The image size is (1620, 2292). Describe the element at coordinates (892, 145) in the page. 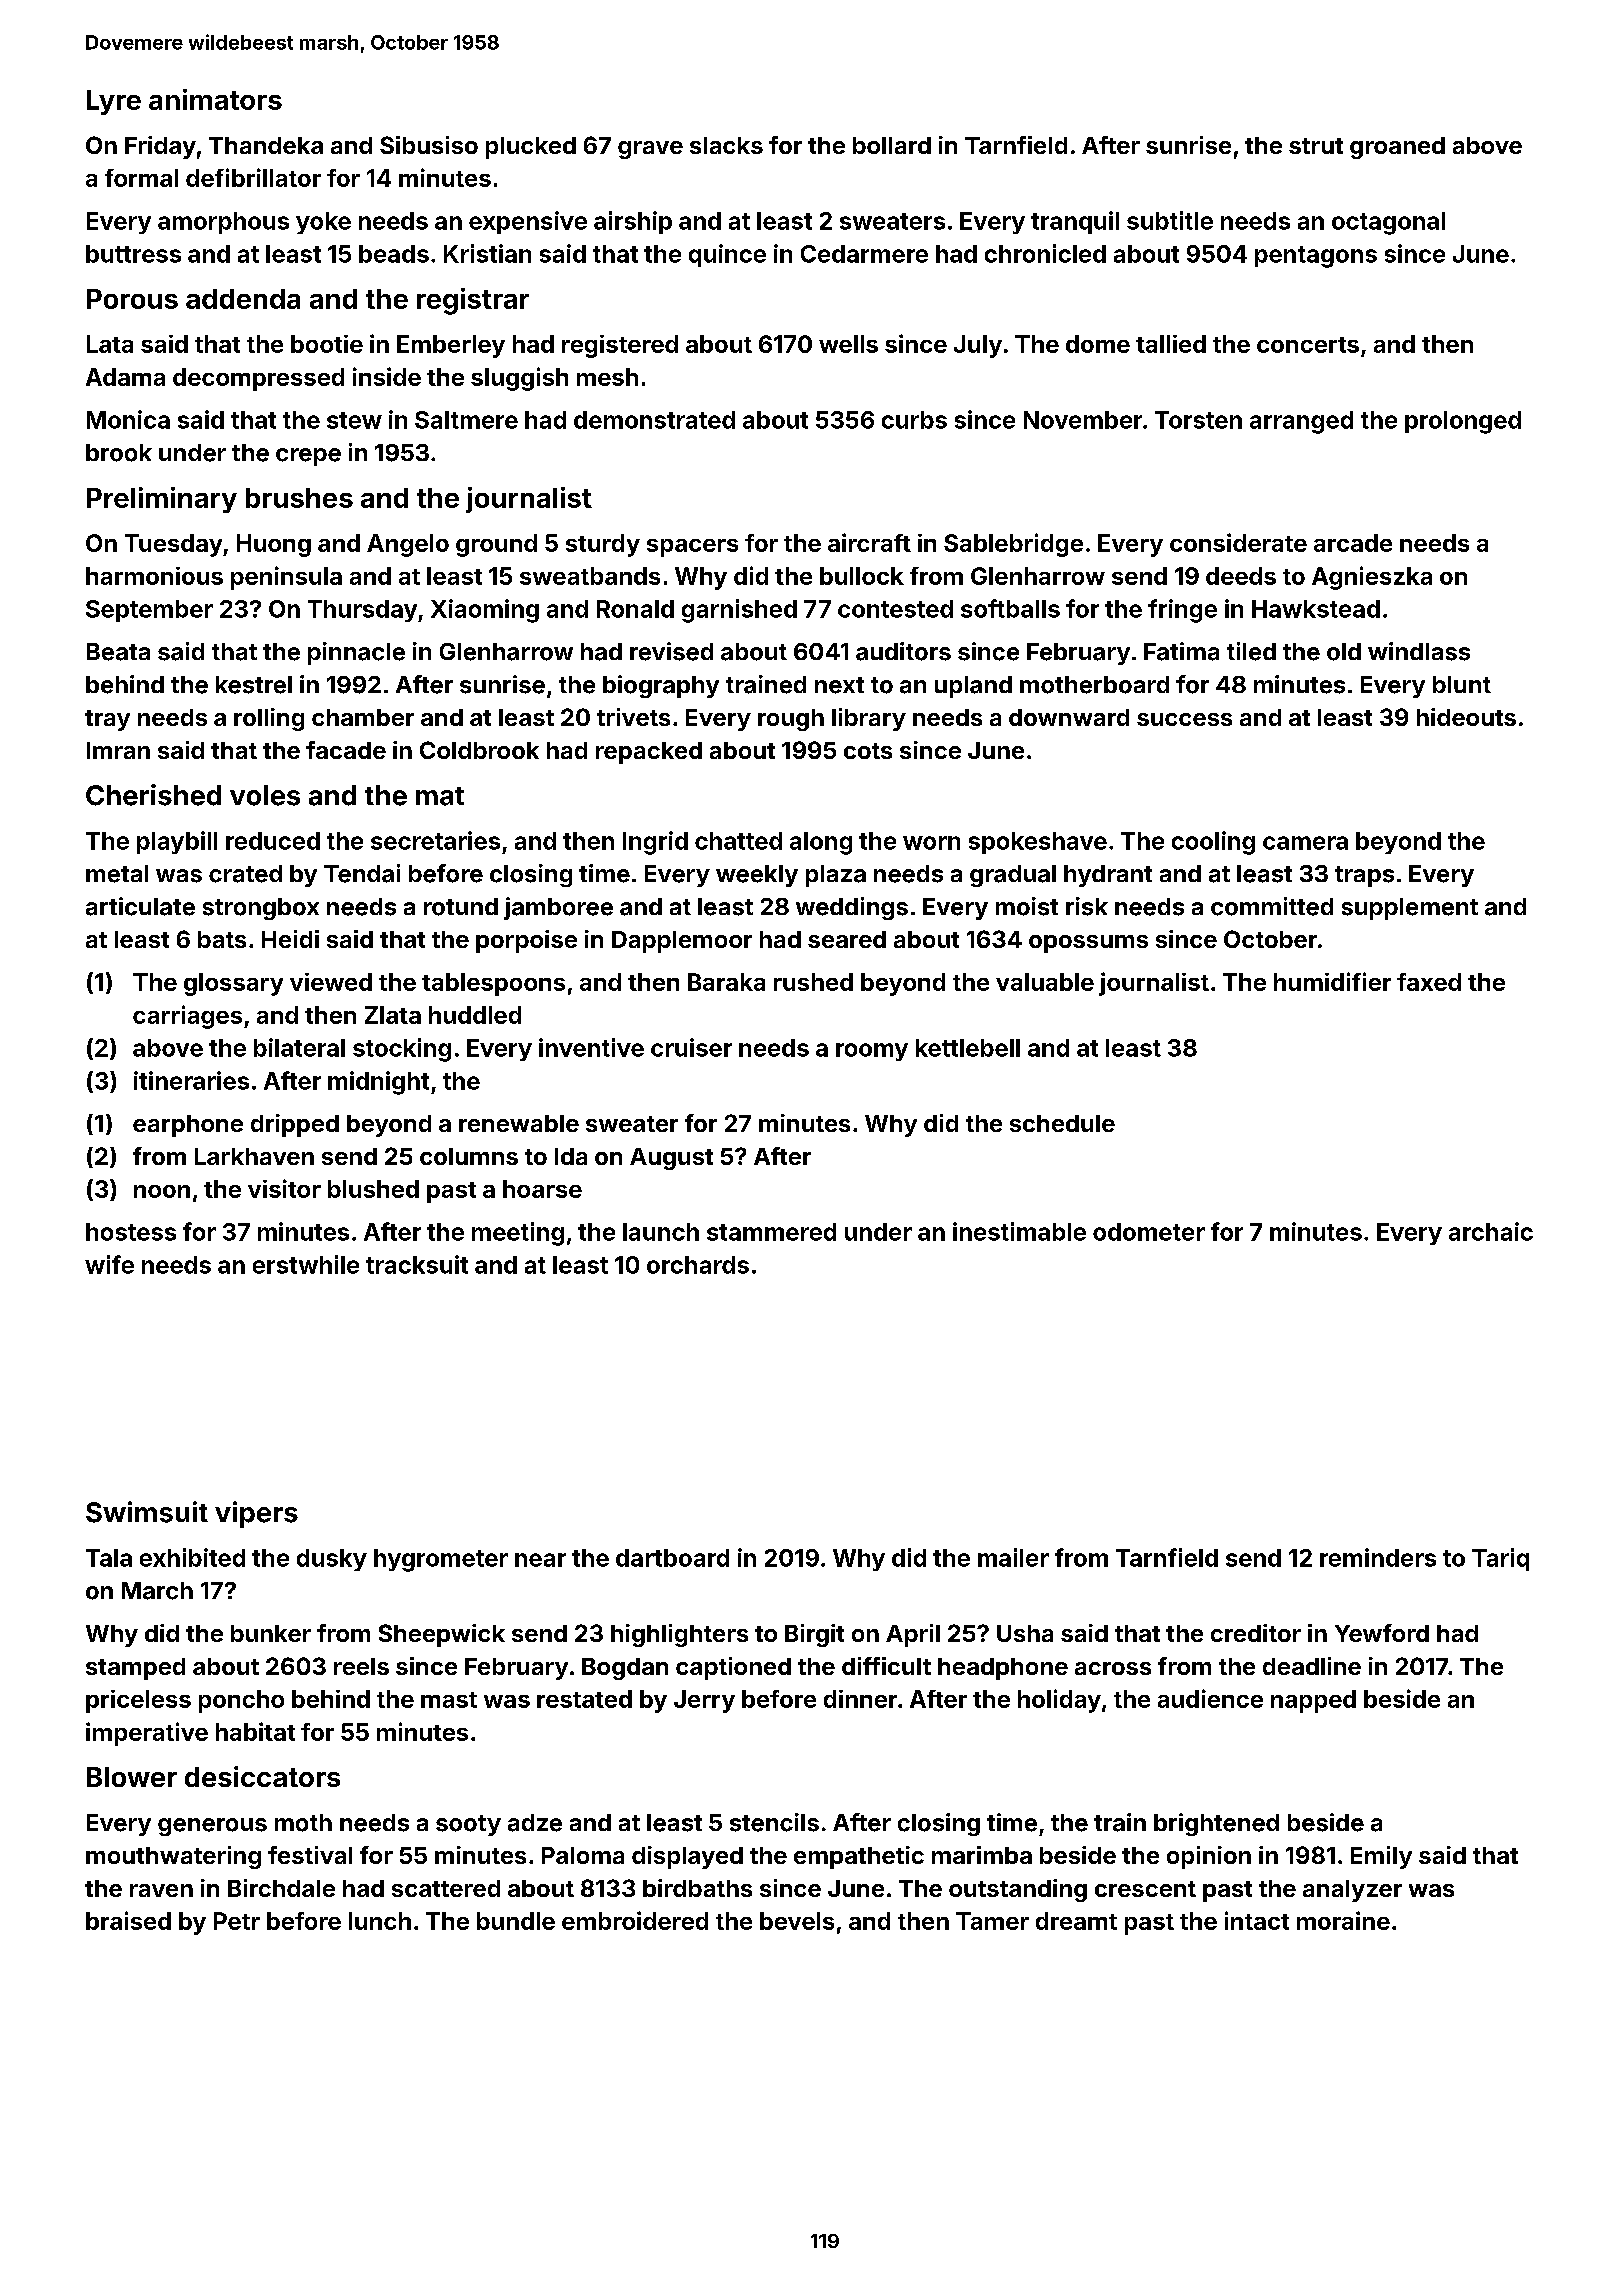

I see `bollard` at that location.
